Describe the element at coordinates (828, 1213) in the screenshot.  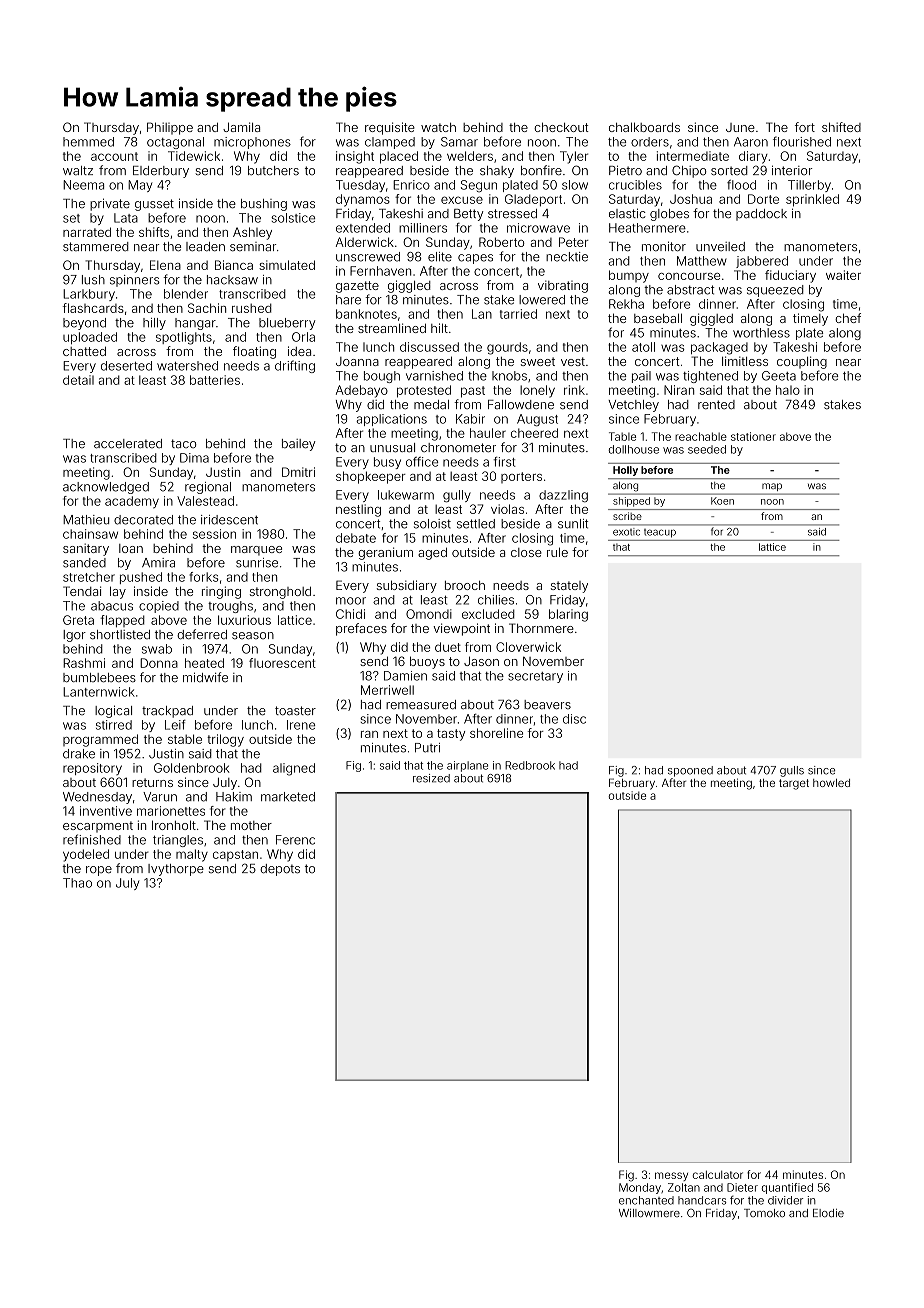
I see `Elodie` at that location.
